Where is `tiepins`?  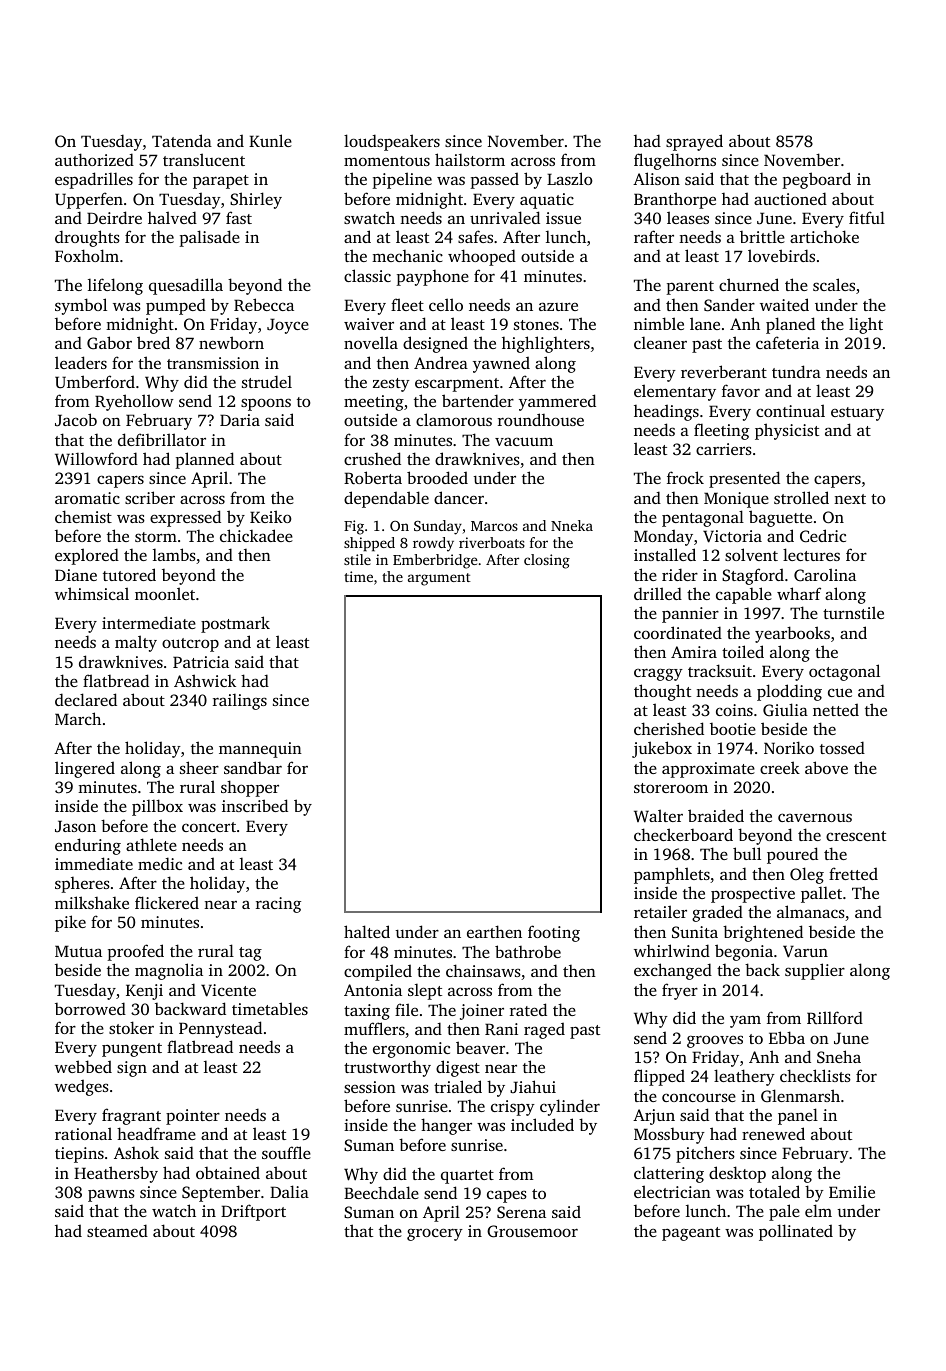 tiepins is located at coordinates (79, 1155).
